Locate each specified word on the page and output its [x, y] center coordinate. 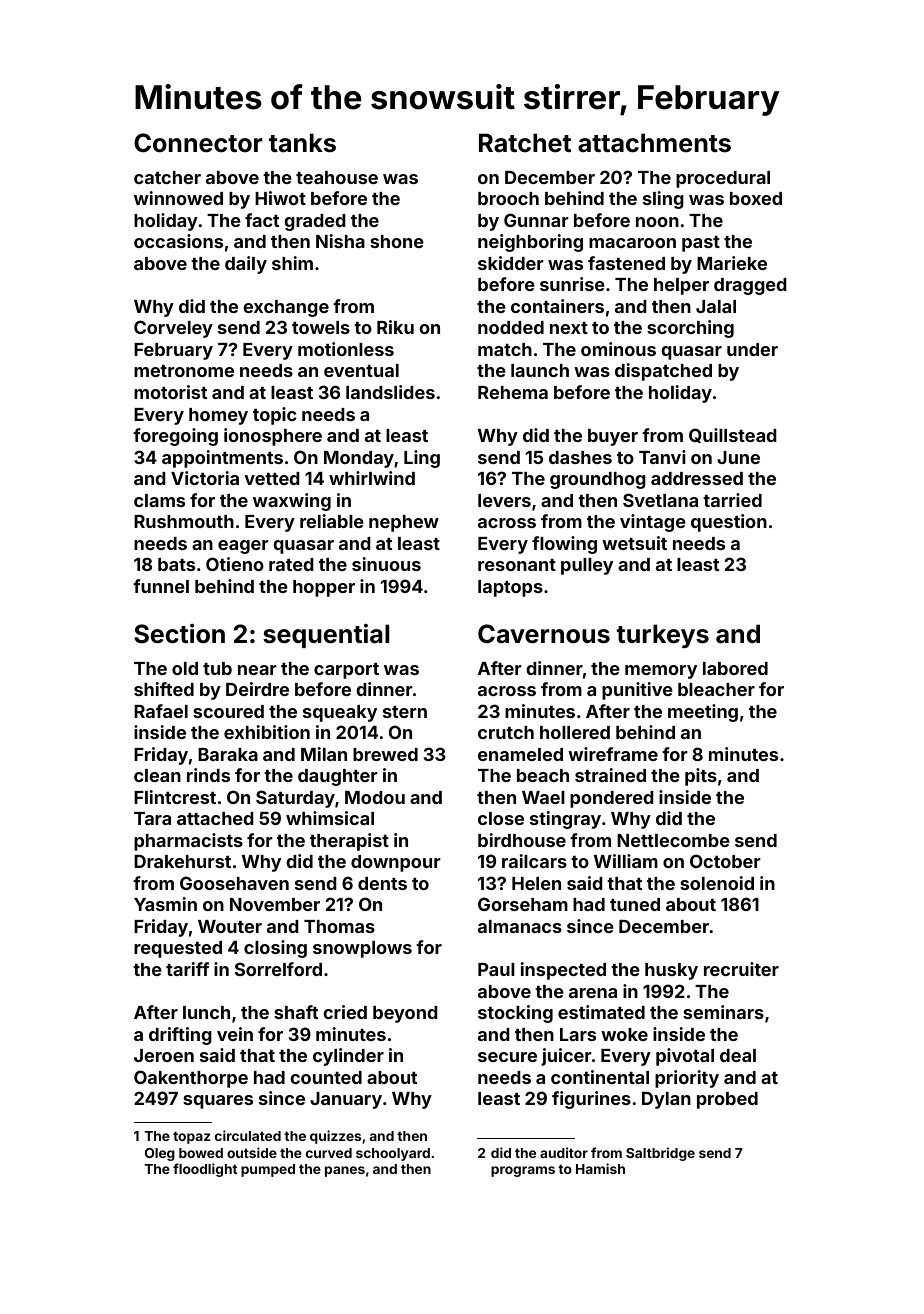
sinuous [386, 564]
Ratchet [525, 143]
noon [657, 222]
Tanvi [662, 457]
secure [507, 1057]
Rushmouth [184, 521]
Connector [198, 143]
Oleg [160, 1154]
